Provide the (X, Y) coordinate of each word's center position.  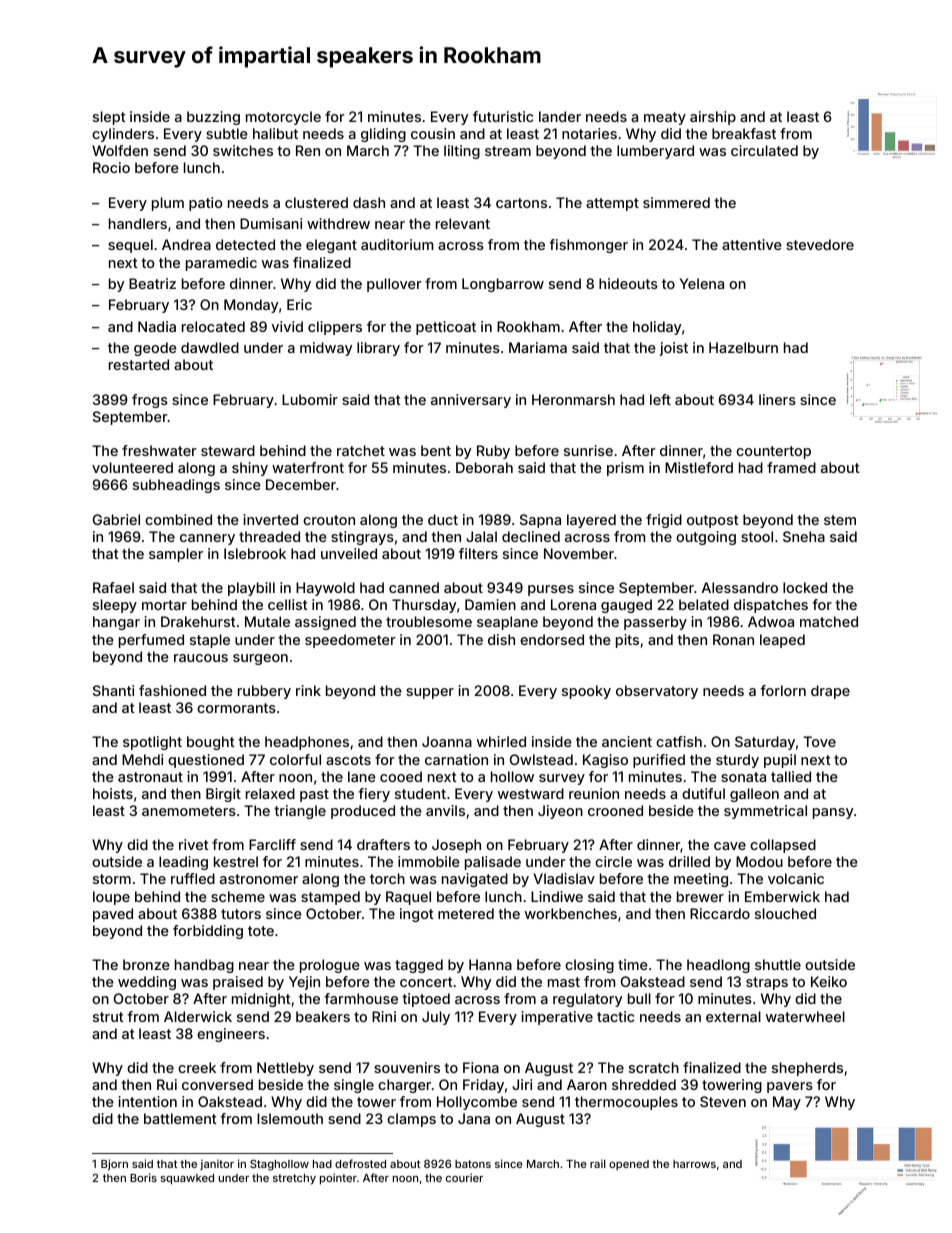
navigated (475, 880)
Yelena (702, 283)
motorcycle (283, 118)
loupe (111, 898)
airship (713, 118)
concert (426, 982)
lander (560, 116)
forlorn (783, 690)
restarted (139, 364)
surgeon (260, 659)
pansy (833, 813)
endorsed (552, 639)
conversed (217, 1084)
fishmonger (588, 246)
